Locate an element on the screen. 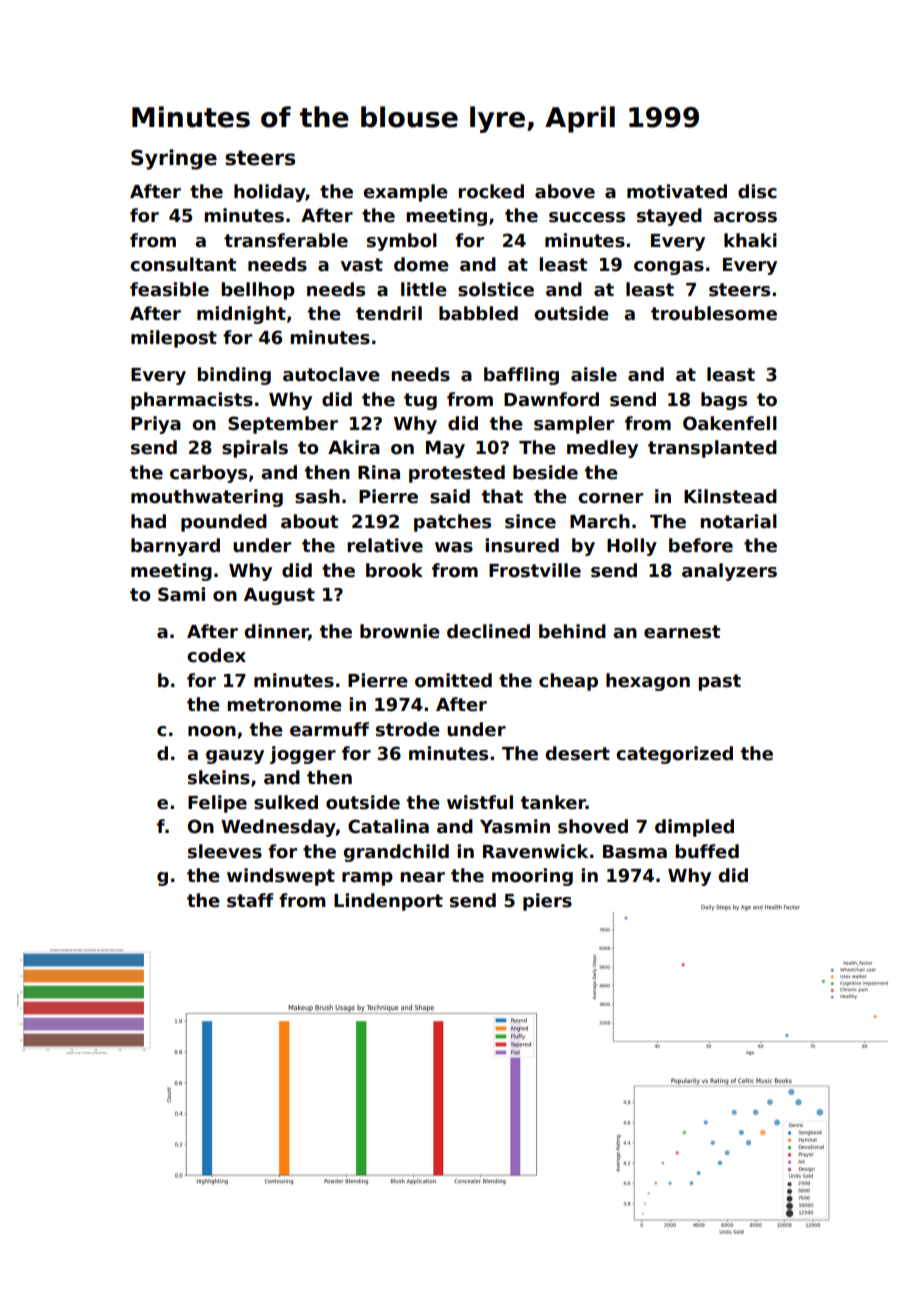  rocked is located at coordinates (491, 191).
